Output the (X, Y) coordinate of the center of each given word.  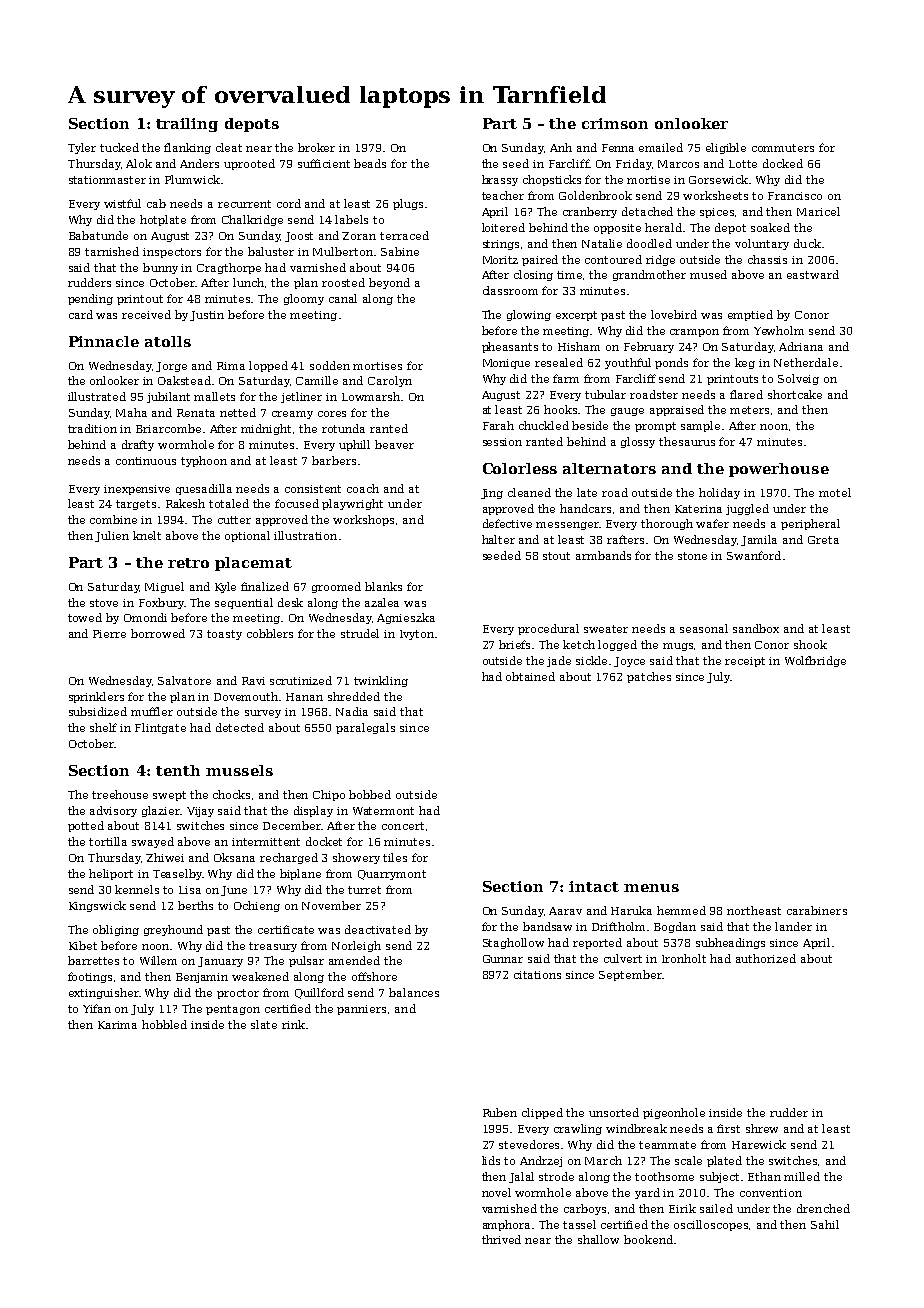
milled (802, 1176)
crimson (615, 123)
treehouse (120, 794)
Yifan (97, 1008)
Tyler (82, 148)
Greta (823, 540)
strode (556, 1176)
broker (316, 147)
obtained (530, 676)
